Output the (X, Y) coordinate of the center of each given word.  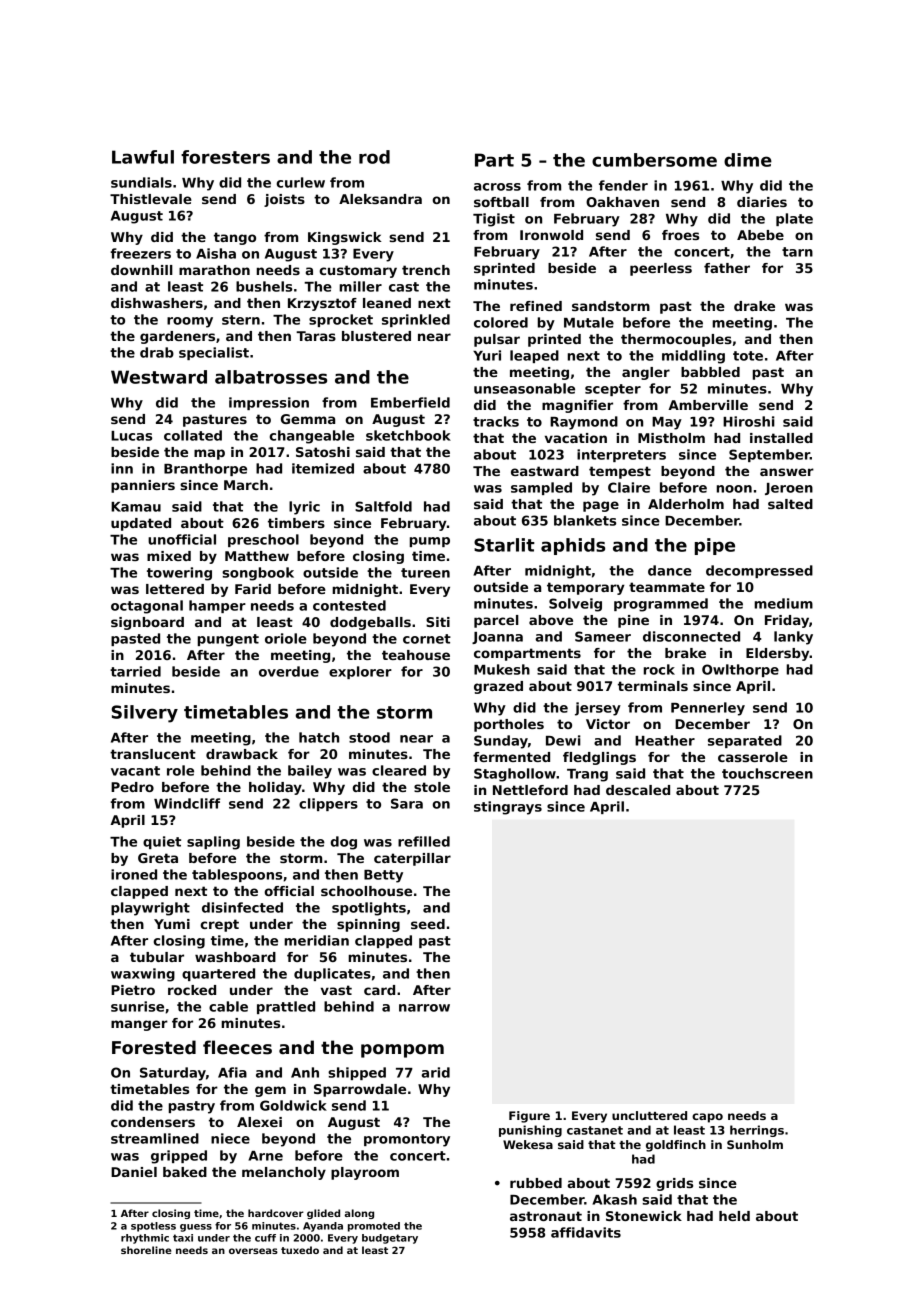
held (734, 1216)
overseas (253, 1251)
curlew (300, 182)
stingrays (508, 808)
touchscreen (767, 773)
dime (748, 160)
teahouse (416, 655)
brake (685, 653)
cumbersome (654, 160)
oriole (286, 638)
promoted (374, 1227)
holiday (275, 788)
